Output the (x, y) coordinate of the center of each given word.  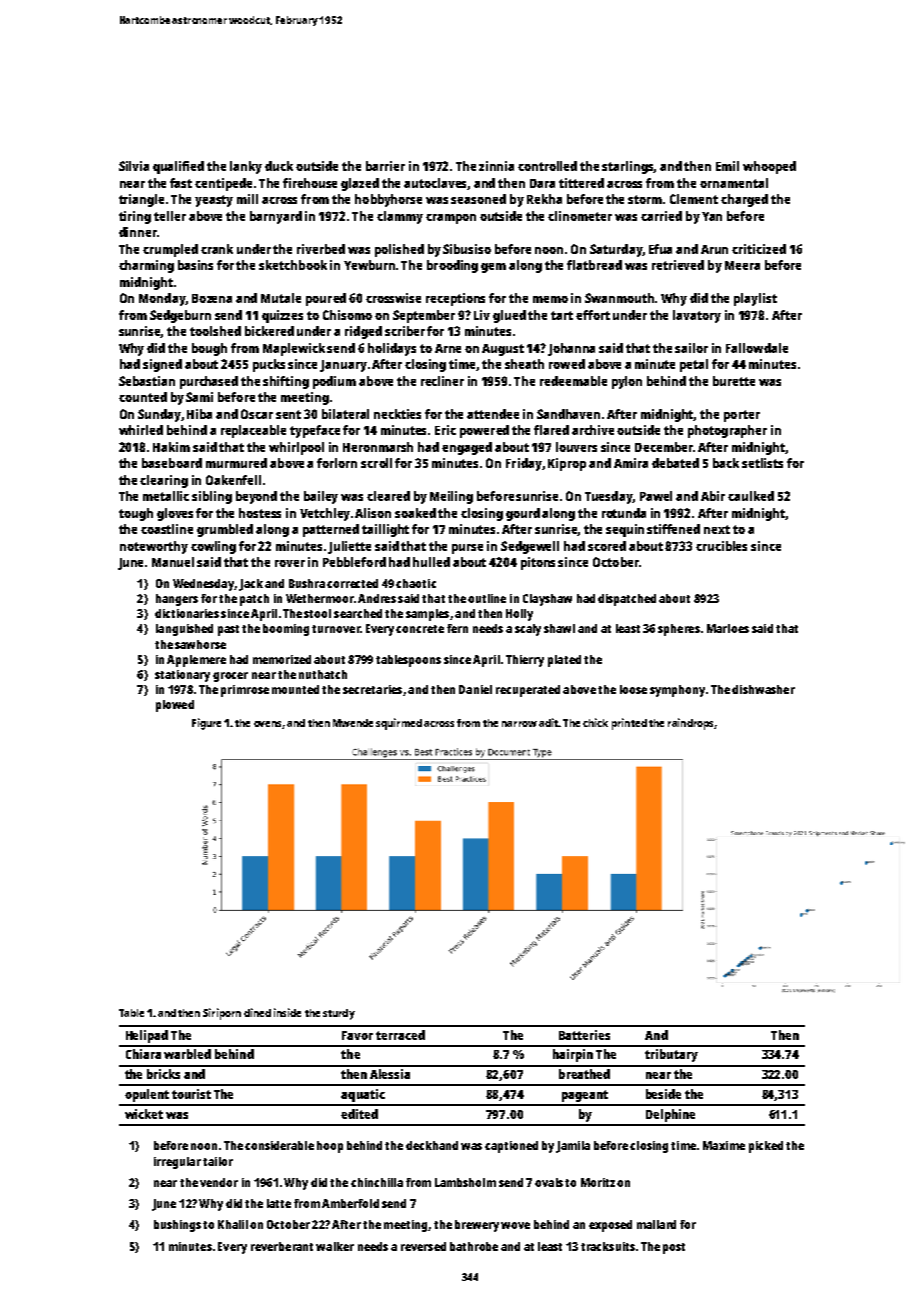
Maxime (724, 1145)
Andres (377, 598)
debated (675, 463)
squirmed (399, 724)
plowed (175, 706)
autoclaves (436, 184)
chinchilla (377, 1182)
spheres (679, 630)
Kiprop (567, 464)
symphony (677, 691)
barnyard (276, 217)
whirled (141, 430)
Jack (251, 585)
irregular (177, 1163)
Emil (727, 166)
